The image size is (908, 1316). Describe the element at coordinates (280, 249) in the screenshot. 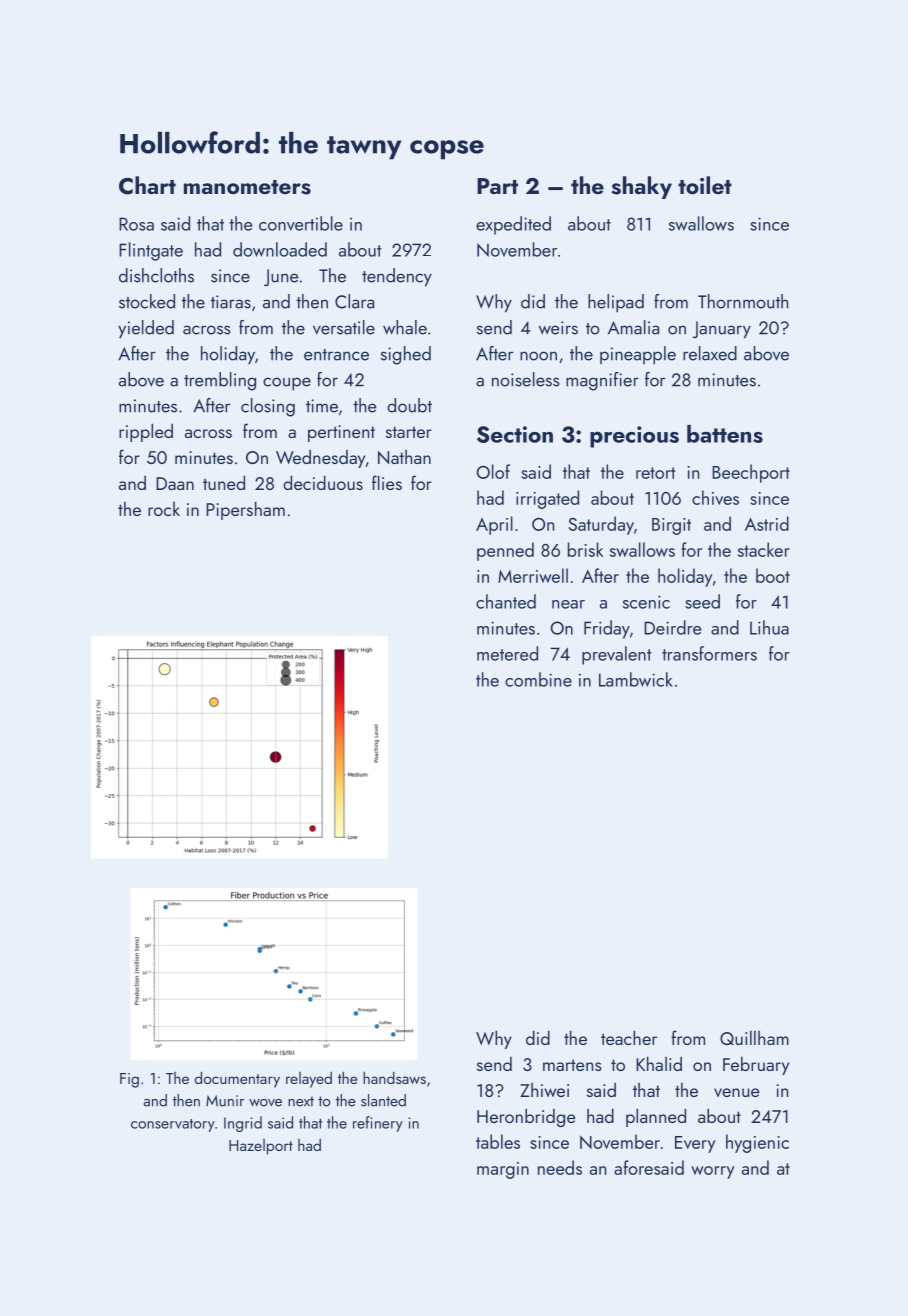

I see `downloaded` at that location.
